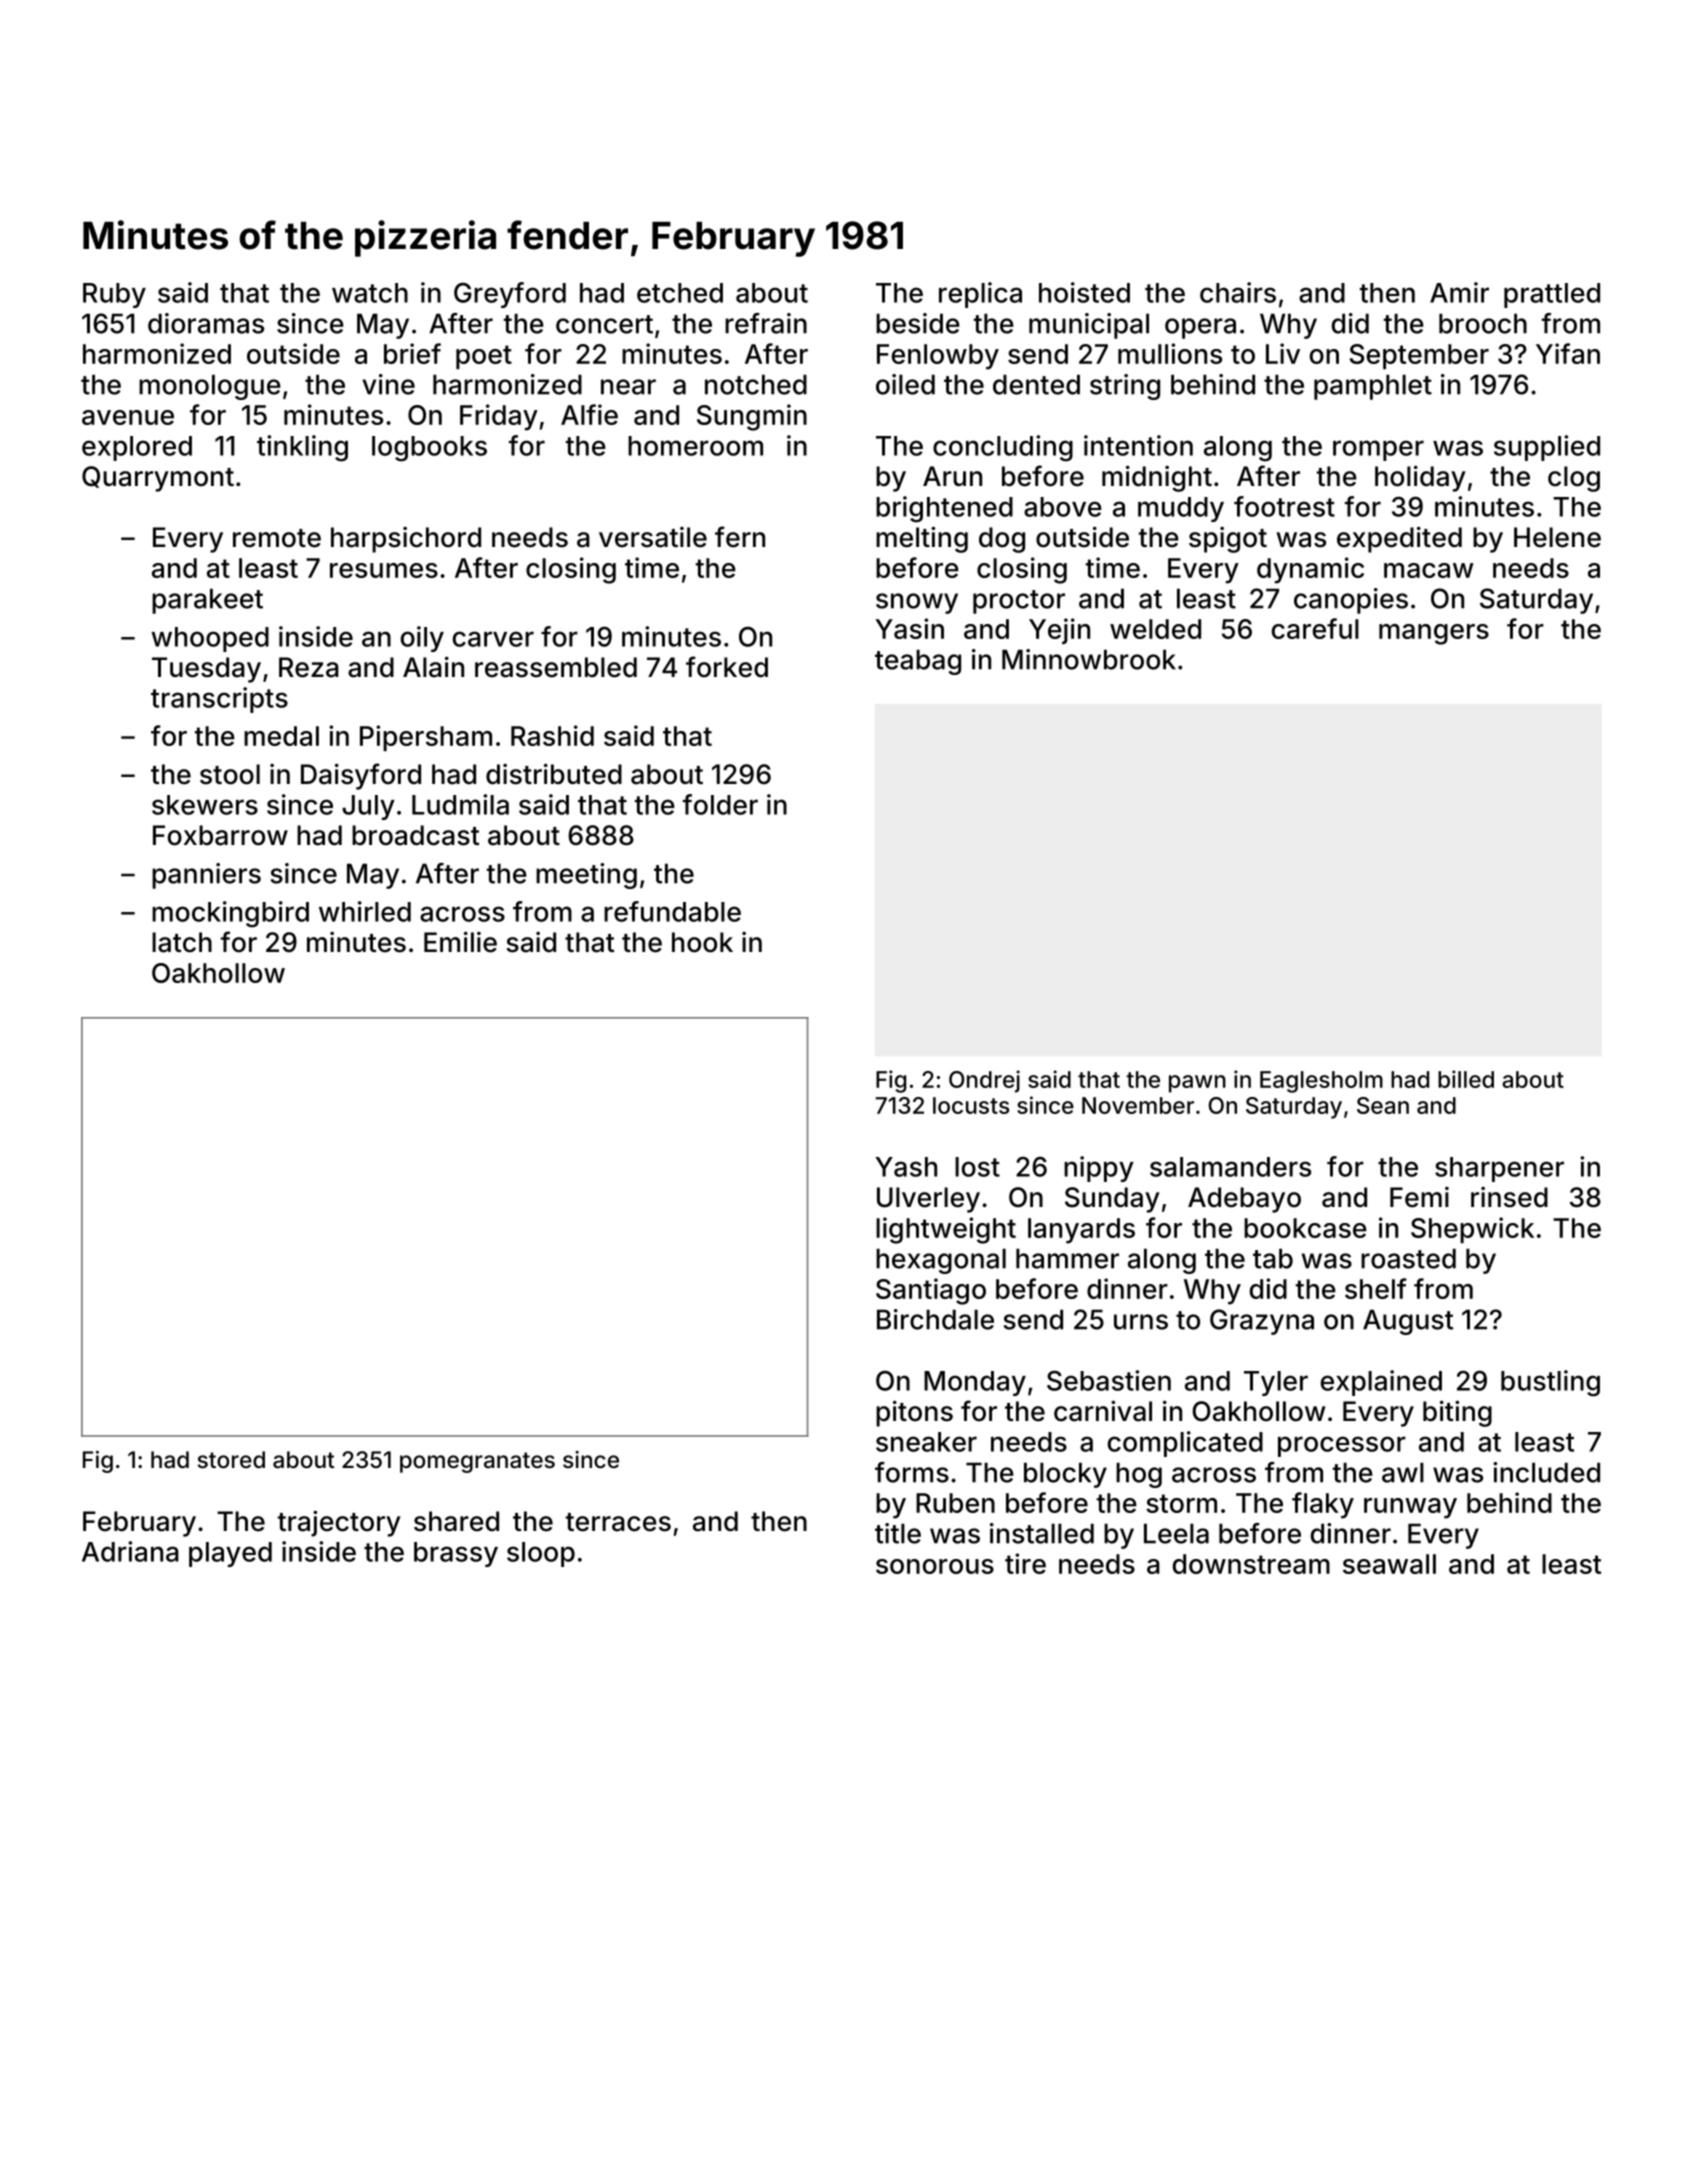 This image has width=1683, height=2178. Describe the element at coordinates (680, 293) in the image. I see `etched` at that location.
